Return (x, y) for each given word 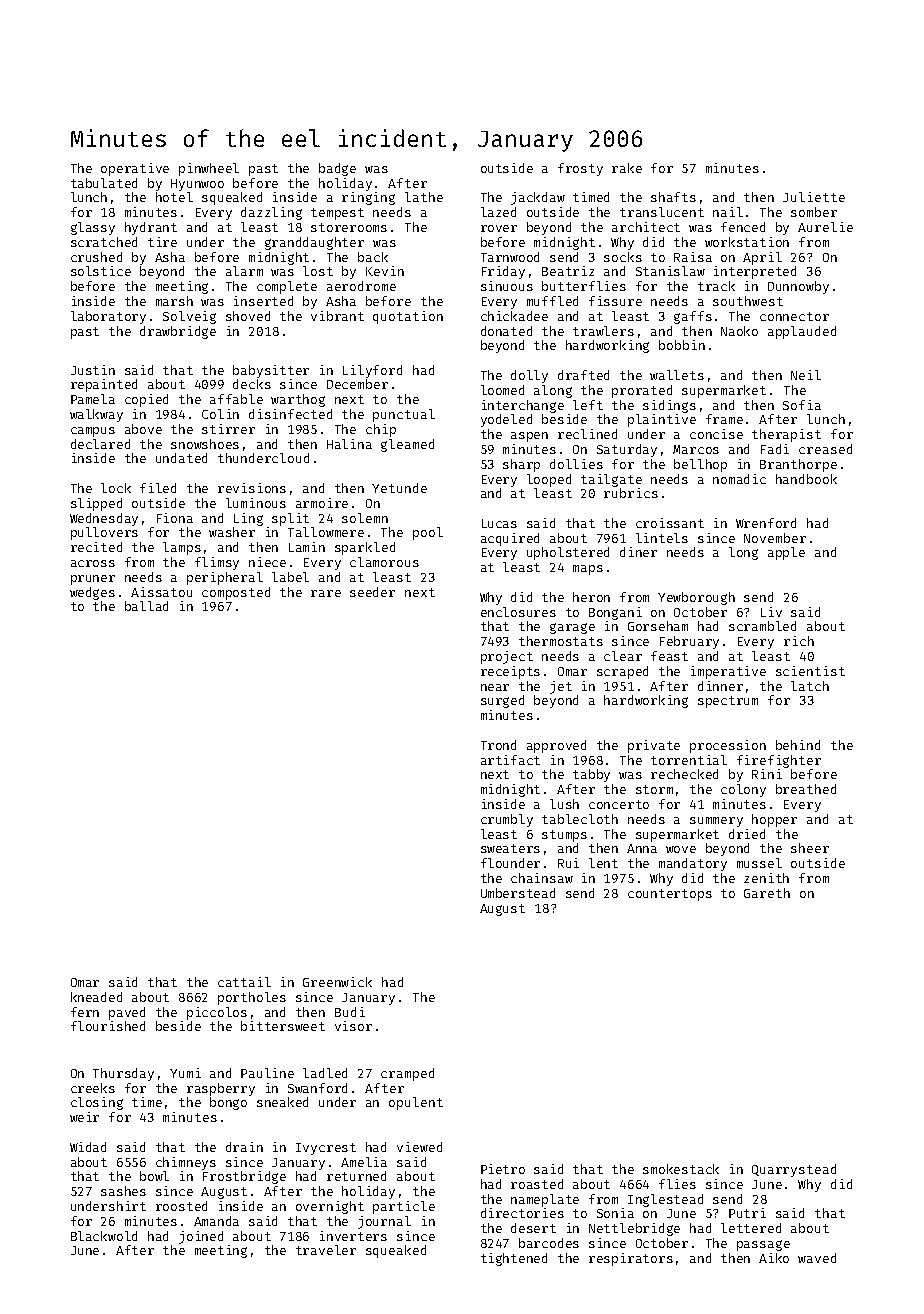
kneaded (96, 997)
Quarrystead (794, 1170)
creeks (93, 1088)
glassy (93, 228)
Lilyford (372, 371)
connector (794, 316)
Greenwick (337, 982)
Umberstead (518, 893)
